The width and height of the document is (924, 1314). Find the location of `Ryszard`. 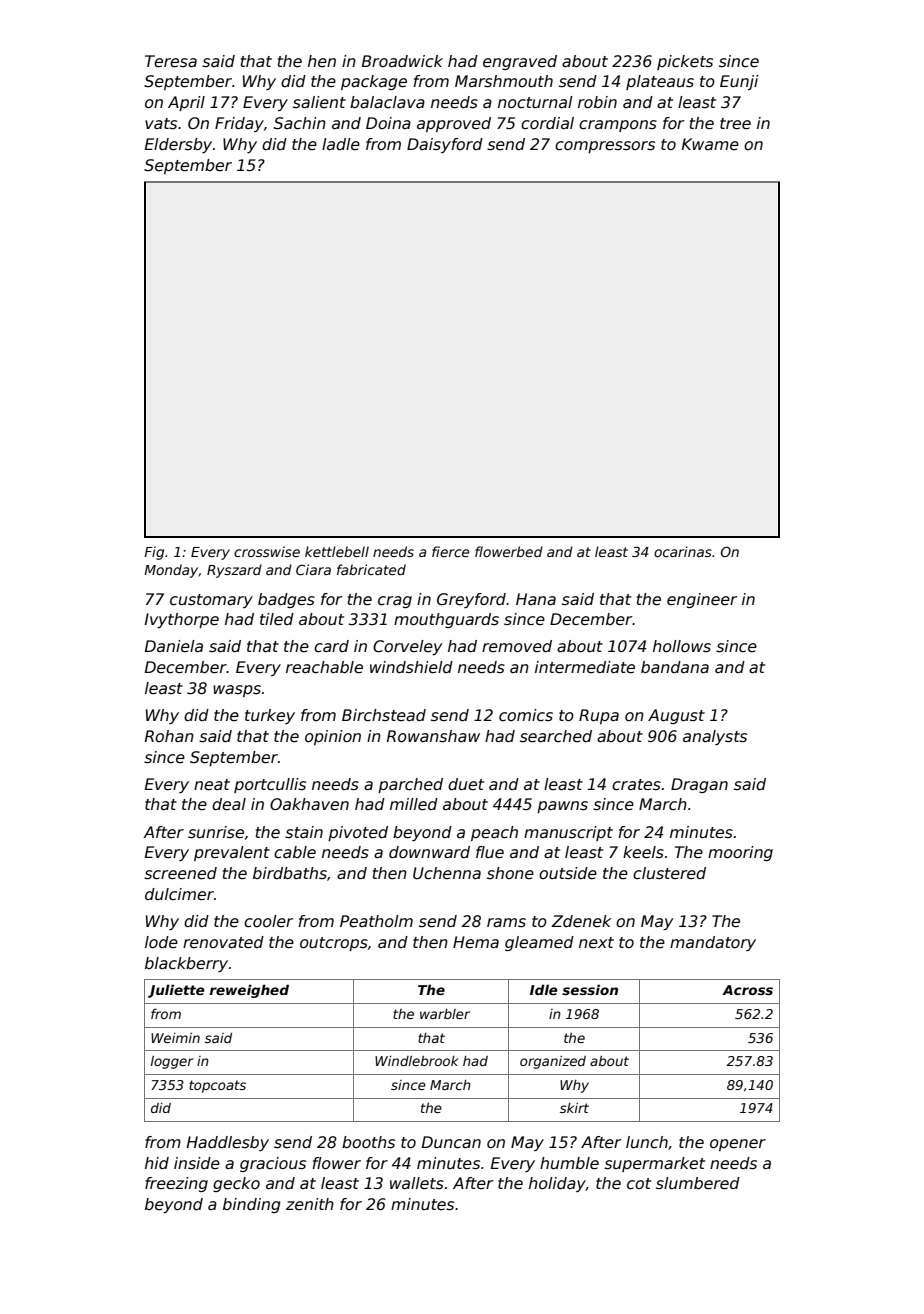

Ryszard is located at coordinates (234, 571).
